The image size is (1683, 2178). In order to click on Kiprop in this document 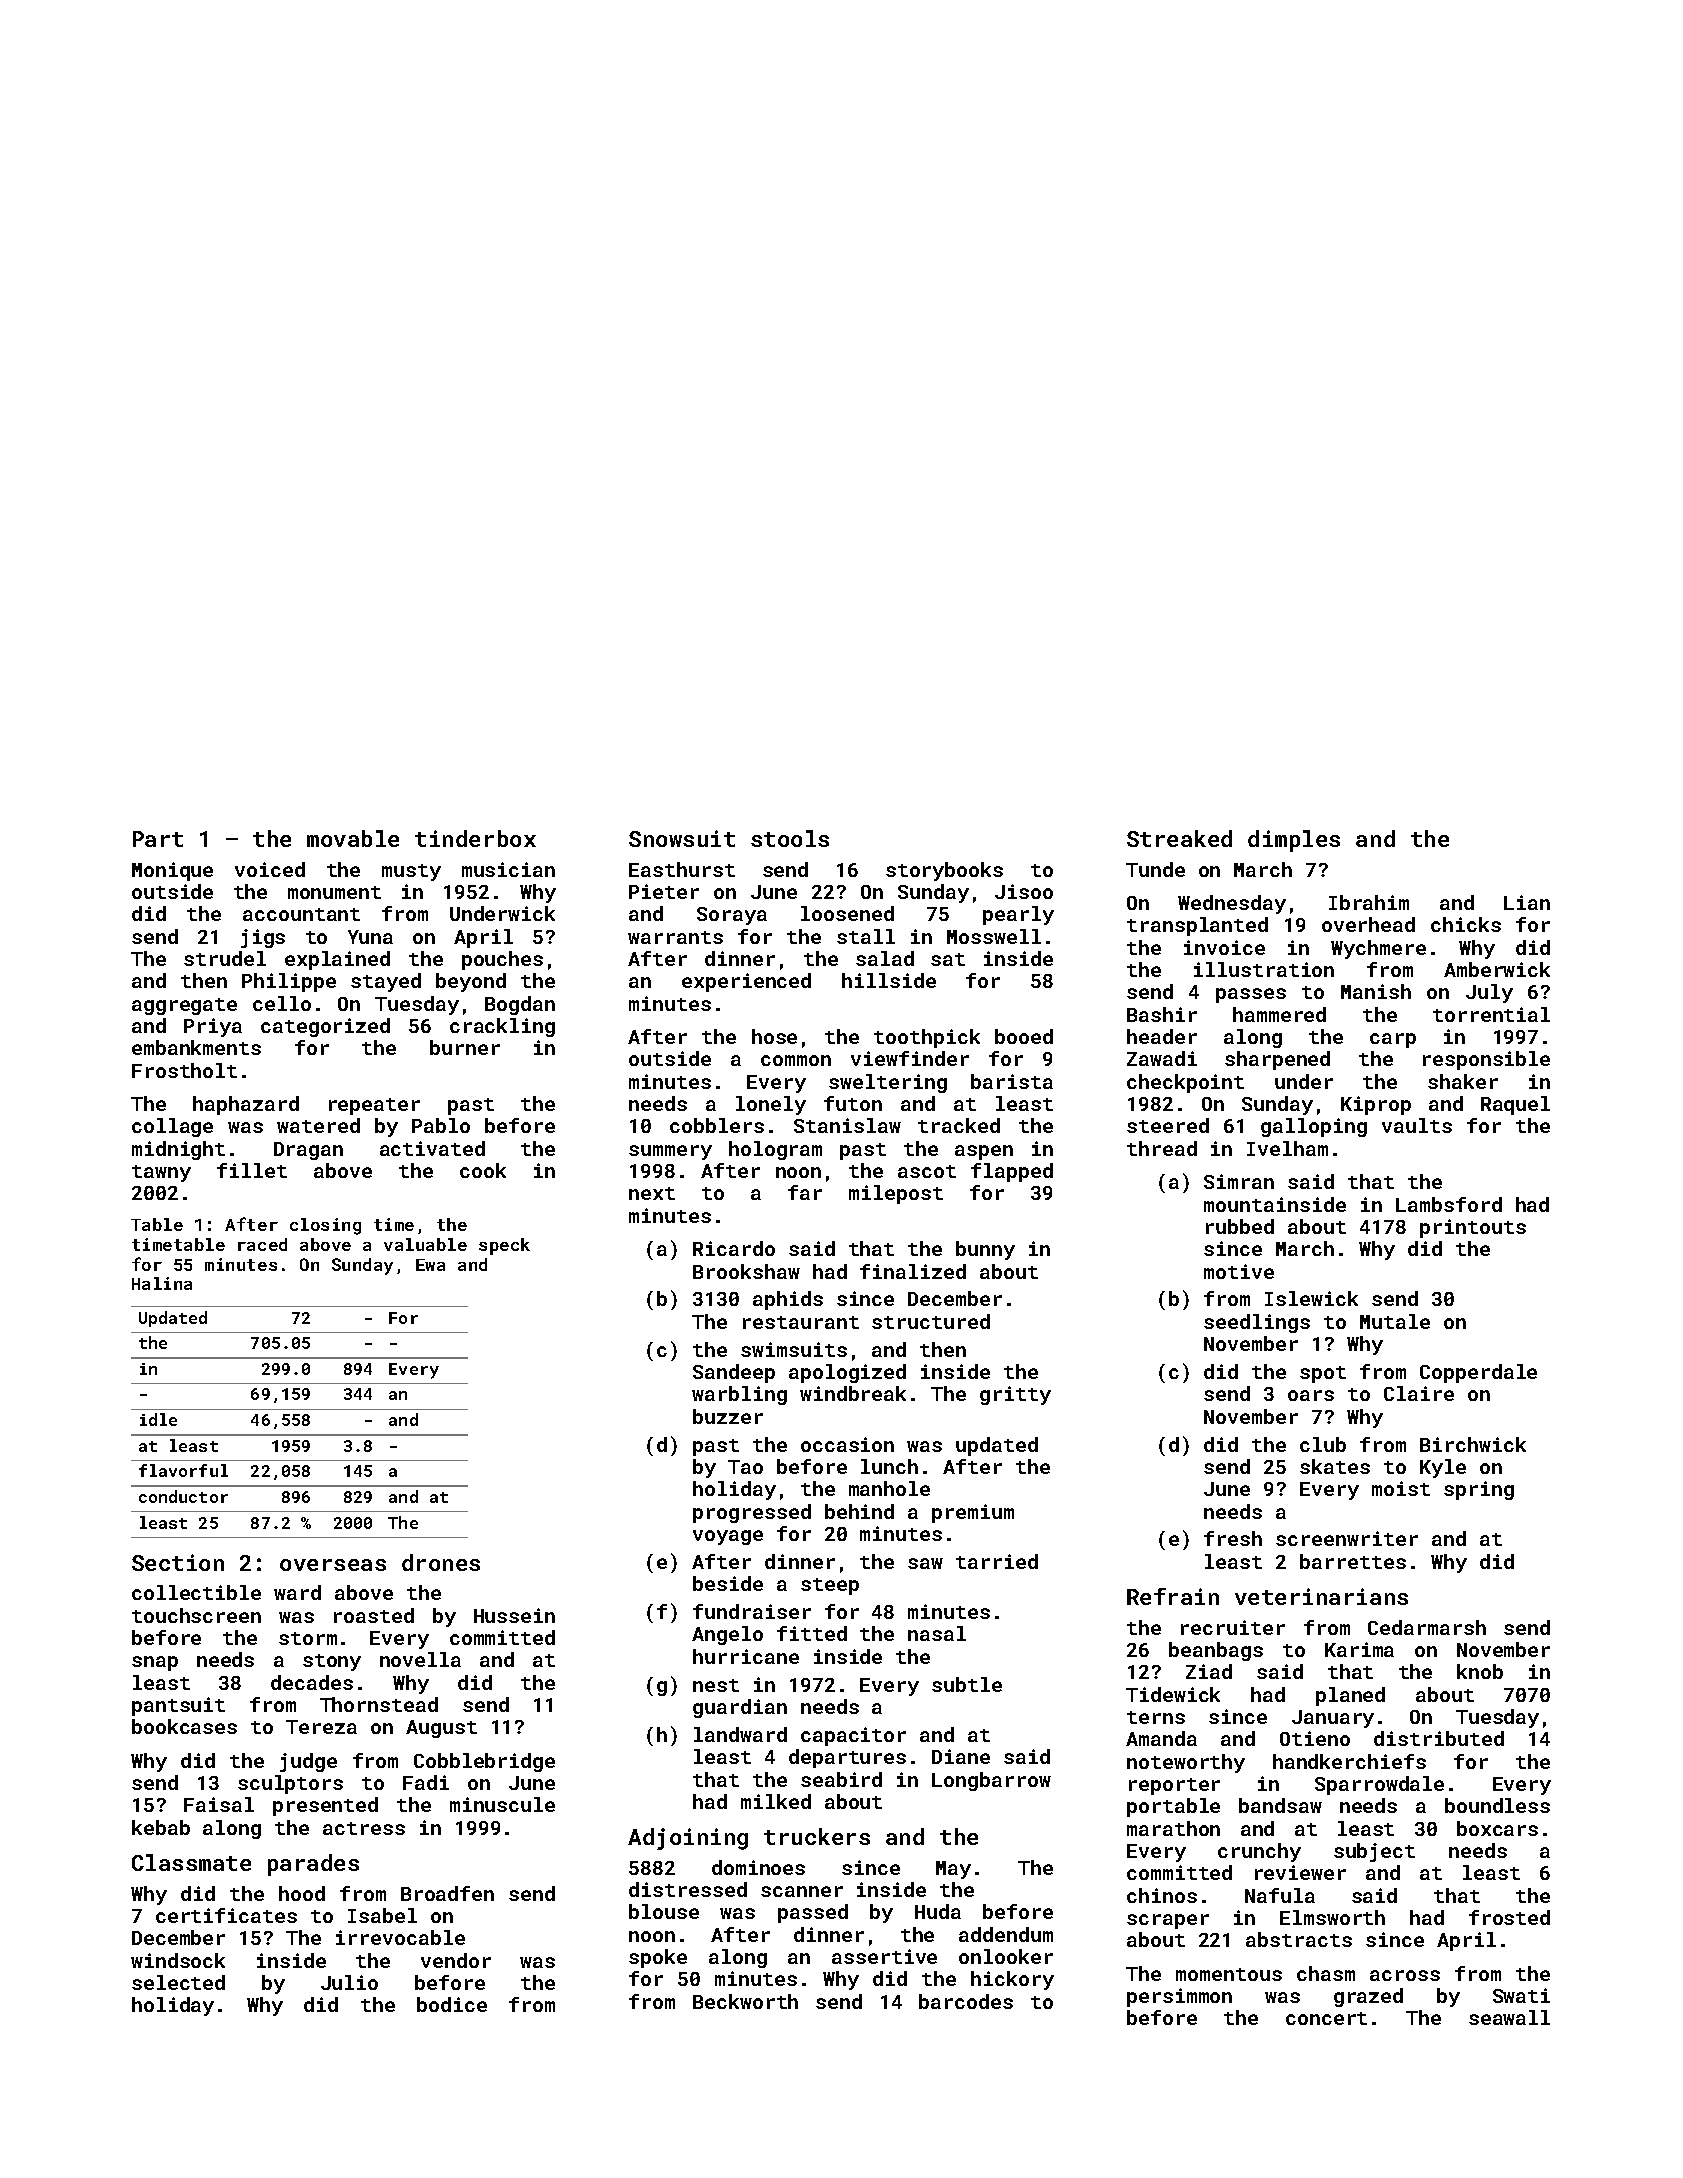, I will do `click(1376, 1105)`.
